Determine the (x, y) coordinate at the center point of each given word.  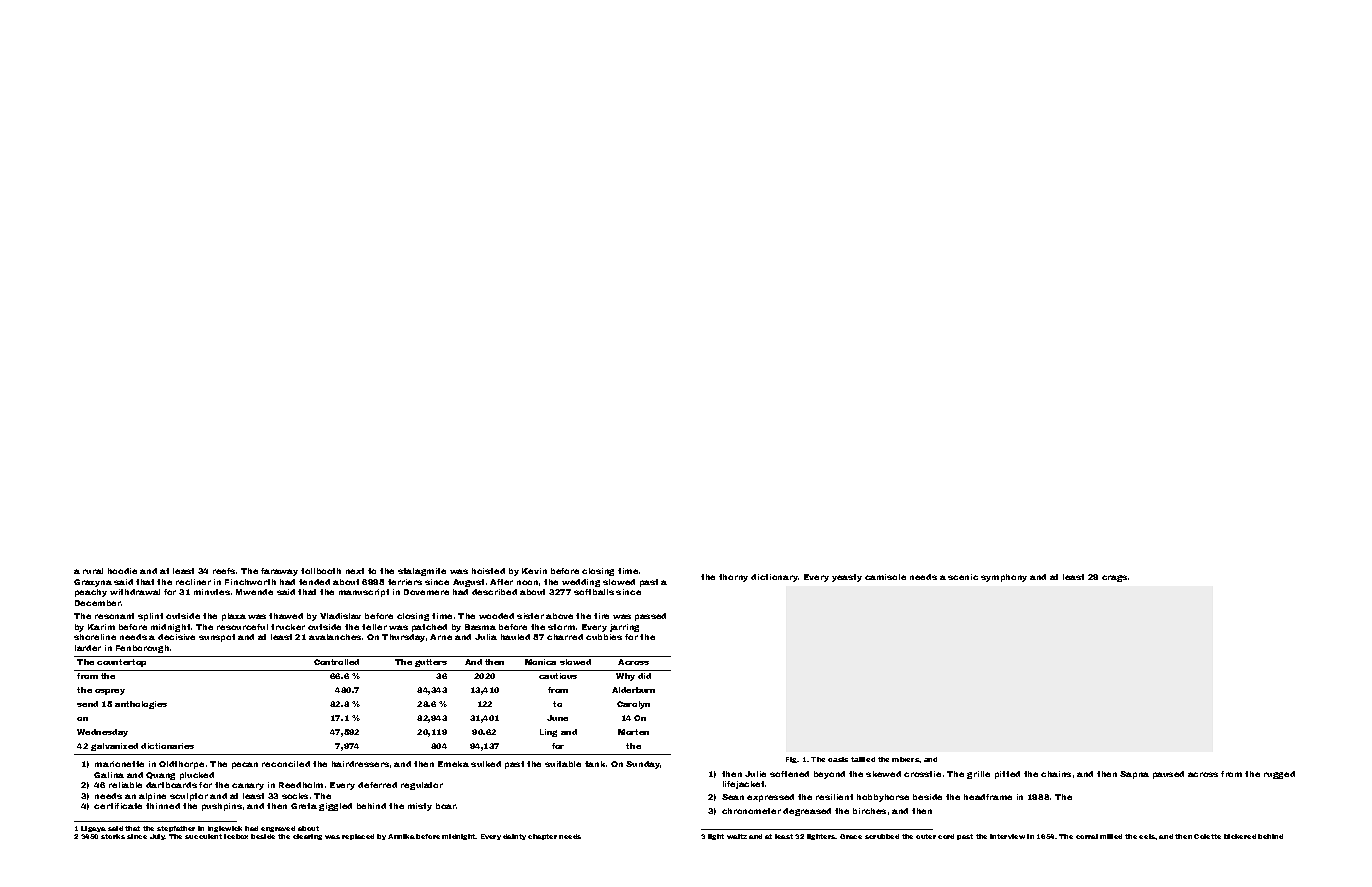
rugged (1279, 775)
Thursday (403, 638)
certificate (118, 806)
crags (1114, 578)
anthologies (141, 705)
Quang (160, 776)
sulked (486, 764)
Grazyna (93, 583)
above (559, 616)
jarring (624, 628)
